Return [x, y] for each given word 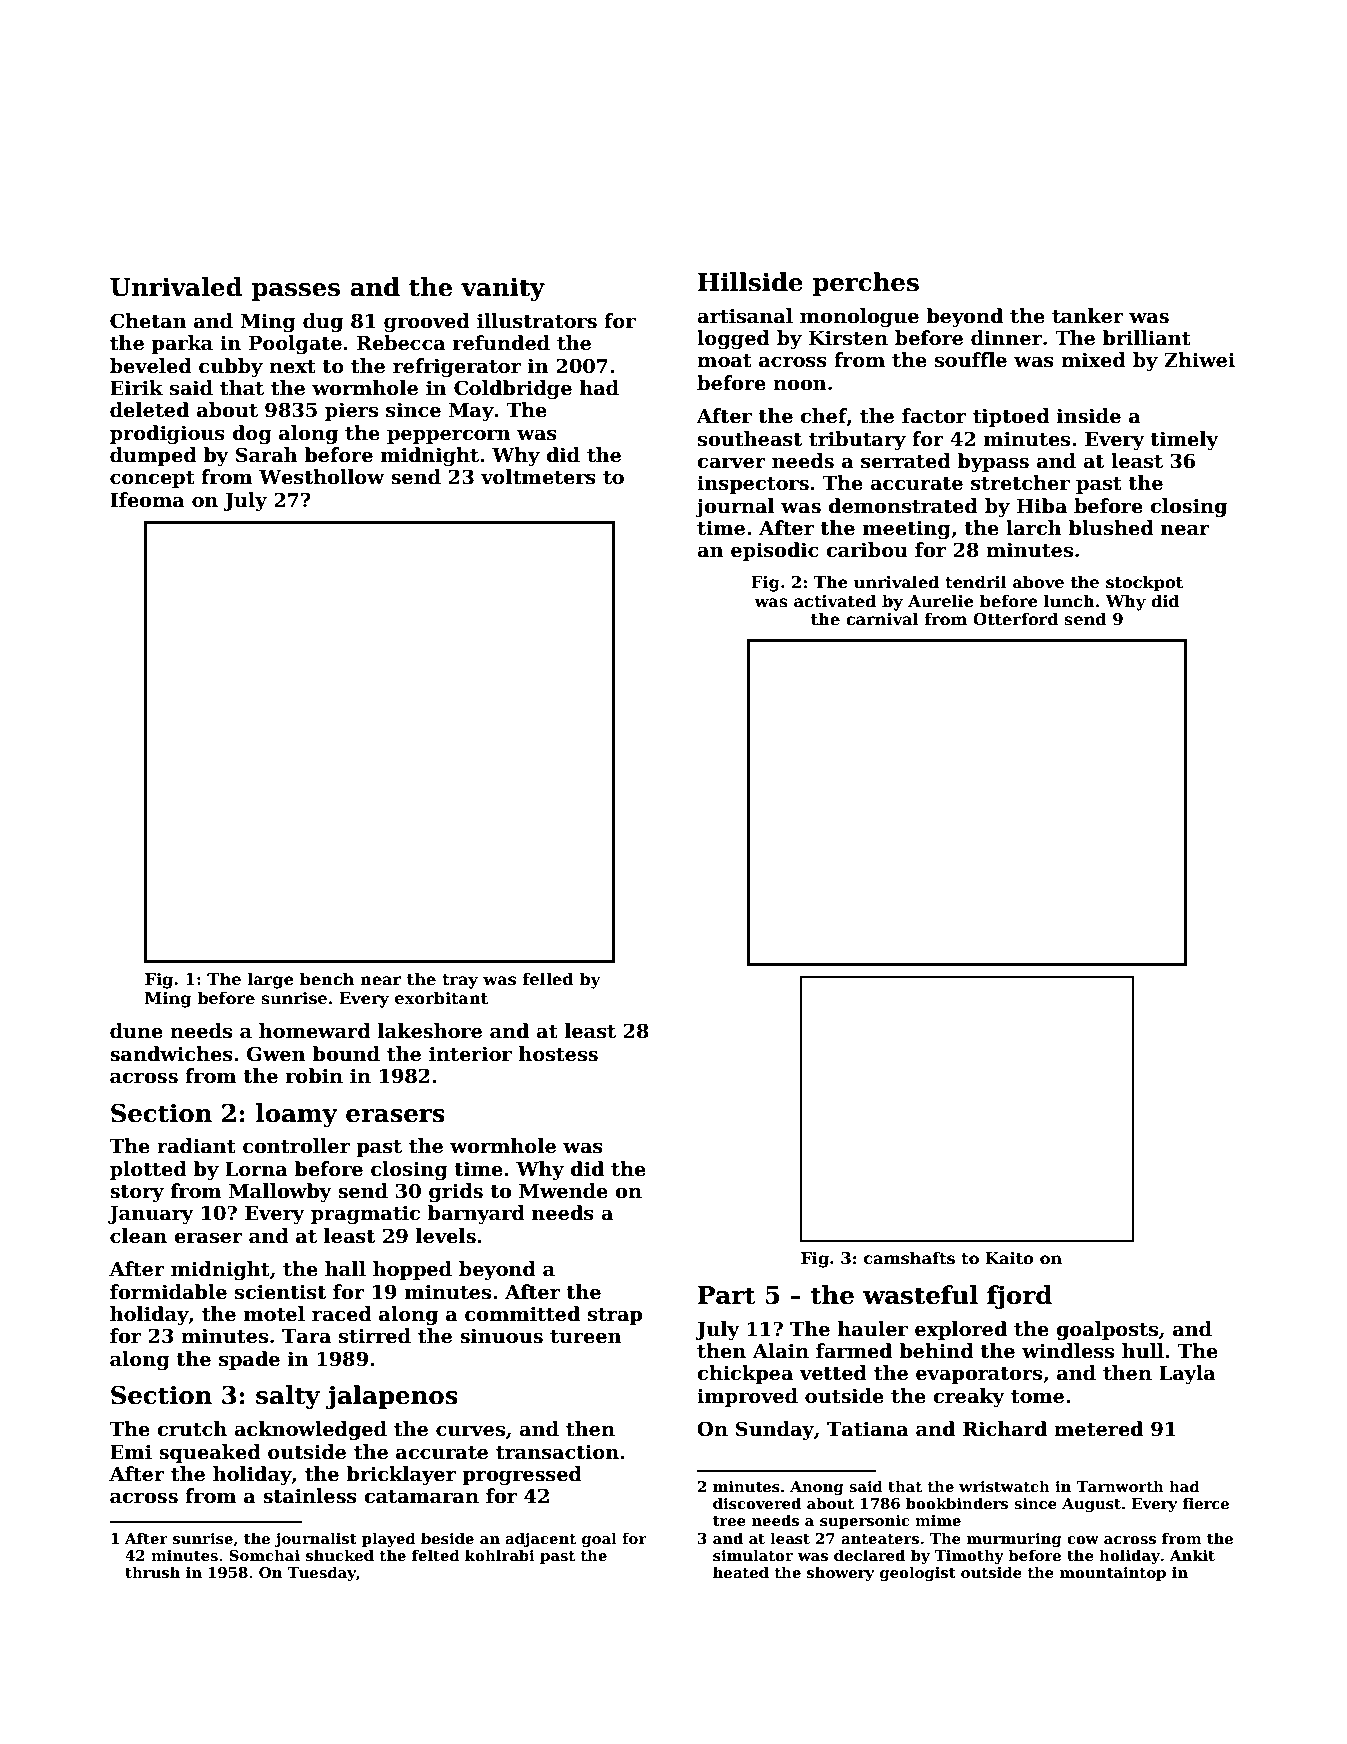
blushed [1111, 528]
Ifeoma [147, 500]
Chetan [148, 321]
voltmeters [538, 477]
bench [327, 979]
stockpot [1144, 583]
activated [835, 601]
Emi [131, 1451]
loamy [297, 1115]
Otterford [1016, 619]
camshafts [909, 1258]
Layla [1187, 1374]
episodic [775, 551]
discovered [757, 1503]
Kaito [1009, 1258]
